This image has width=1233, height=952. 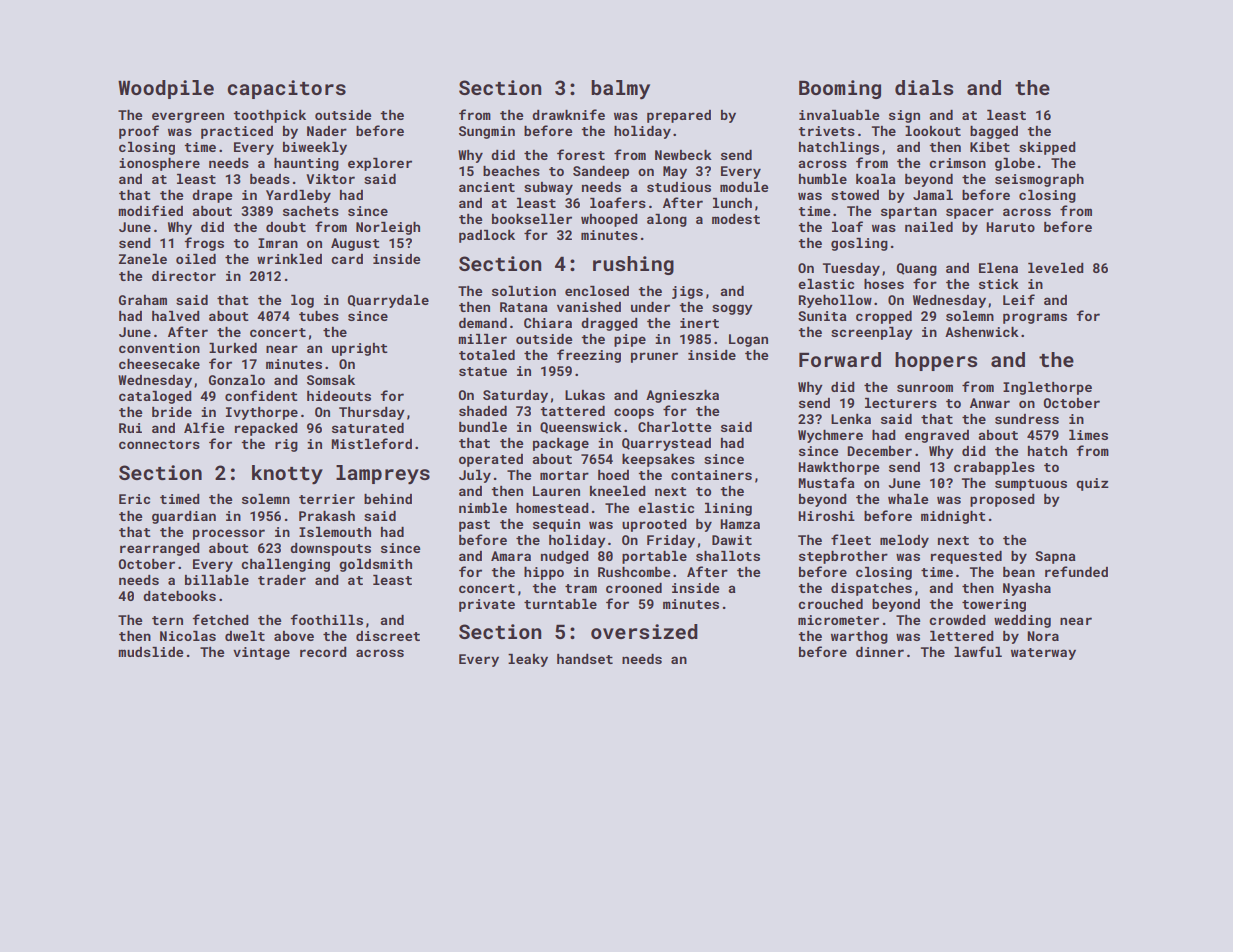 I want to click on balmy, so click(x=620, y=90).
